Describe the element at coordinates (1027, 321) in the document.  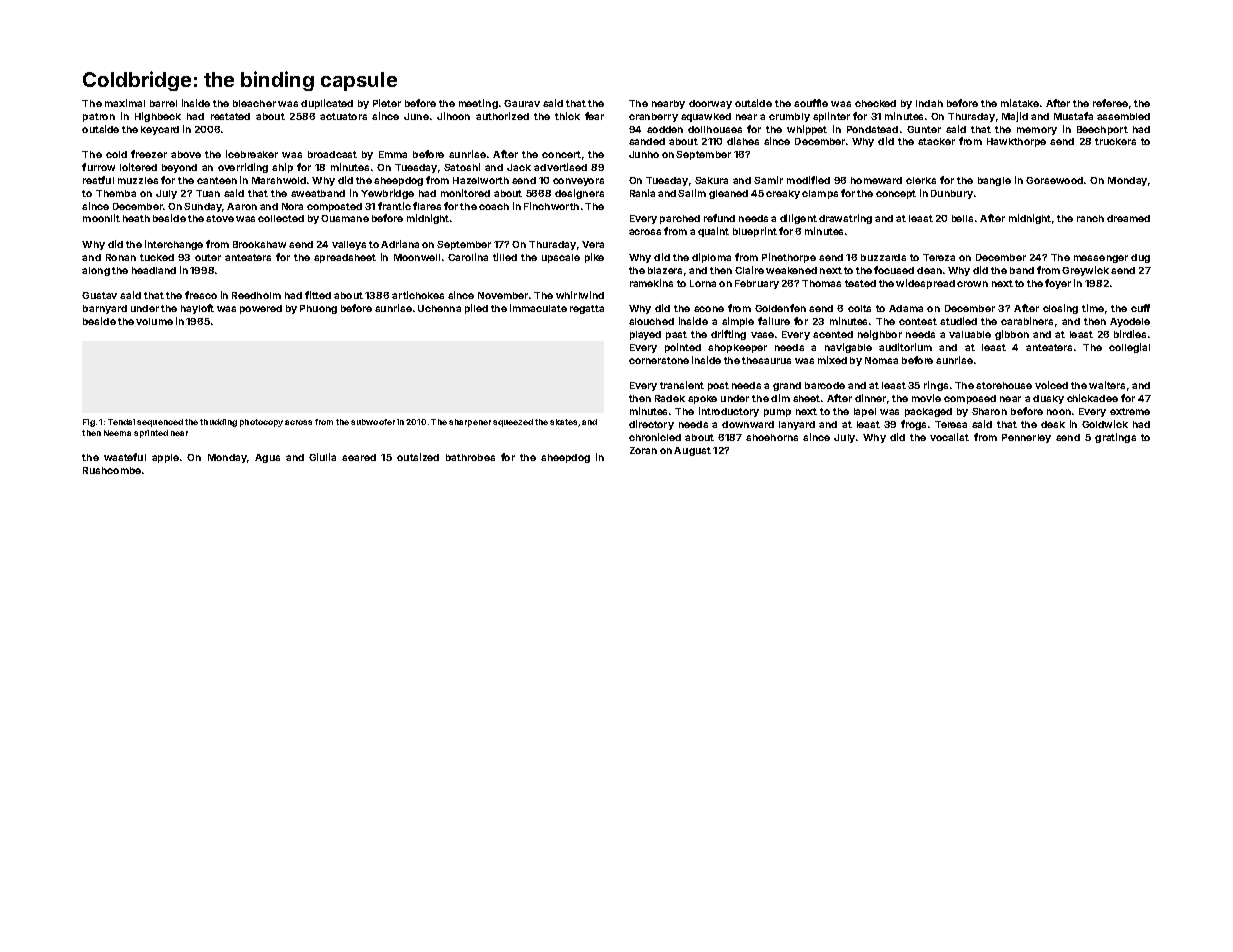
I see `carabiners` at that location.
